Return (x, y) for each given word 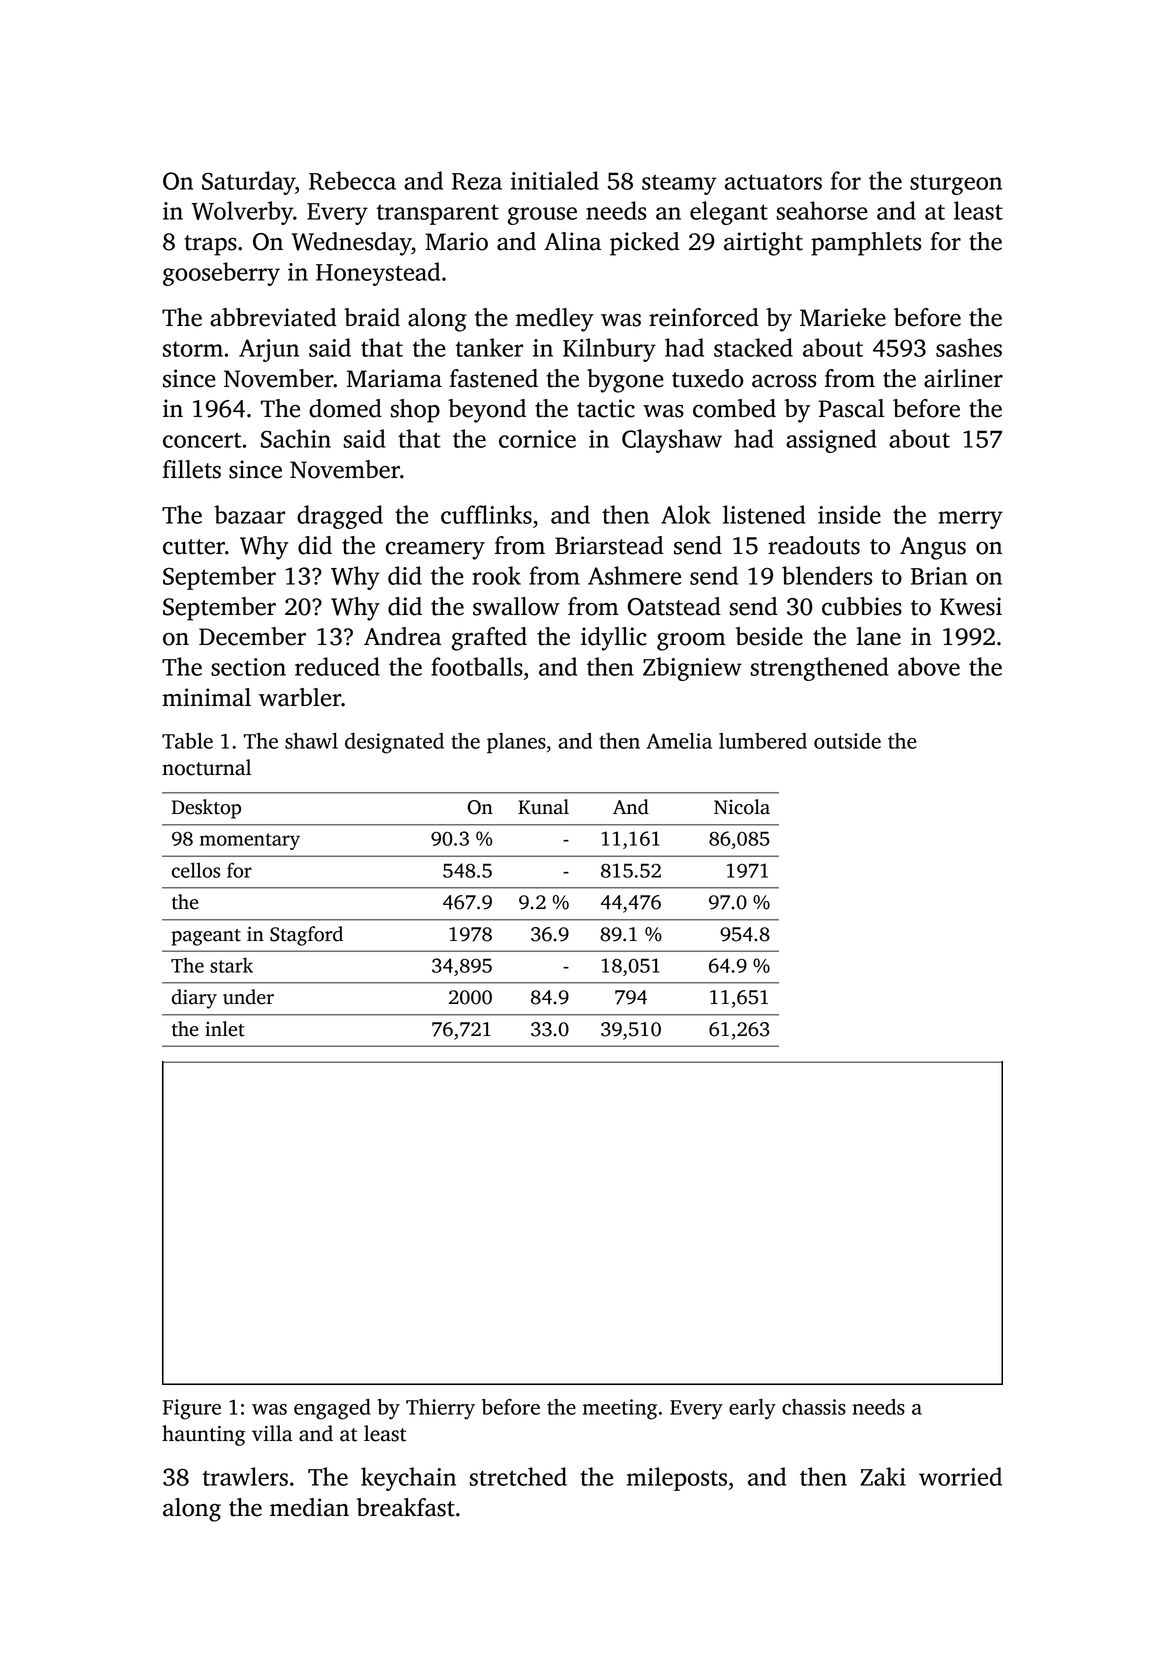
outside (847, 741)
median (309, 1507)
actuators (773, 182)
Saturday (248, 183)
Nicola (742, 807)
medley (555, 320)
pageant (206, 937)
